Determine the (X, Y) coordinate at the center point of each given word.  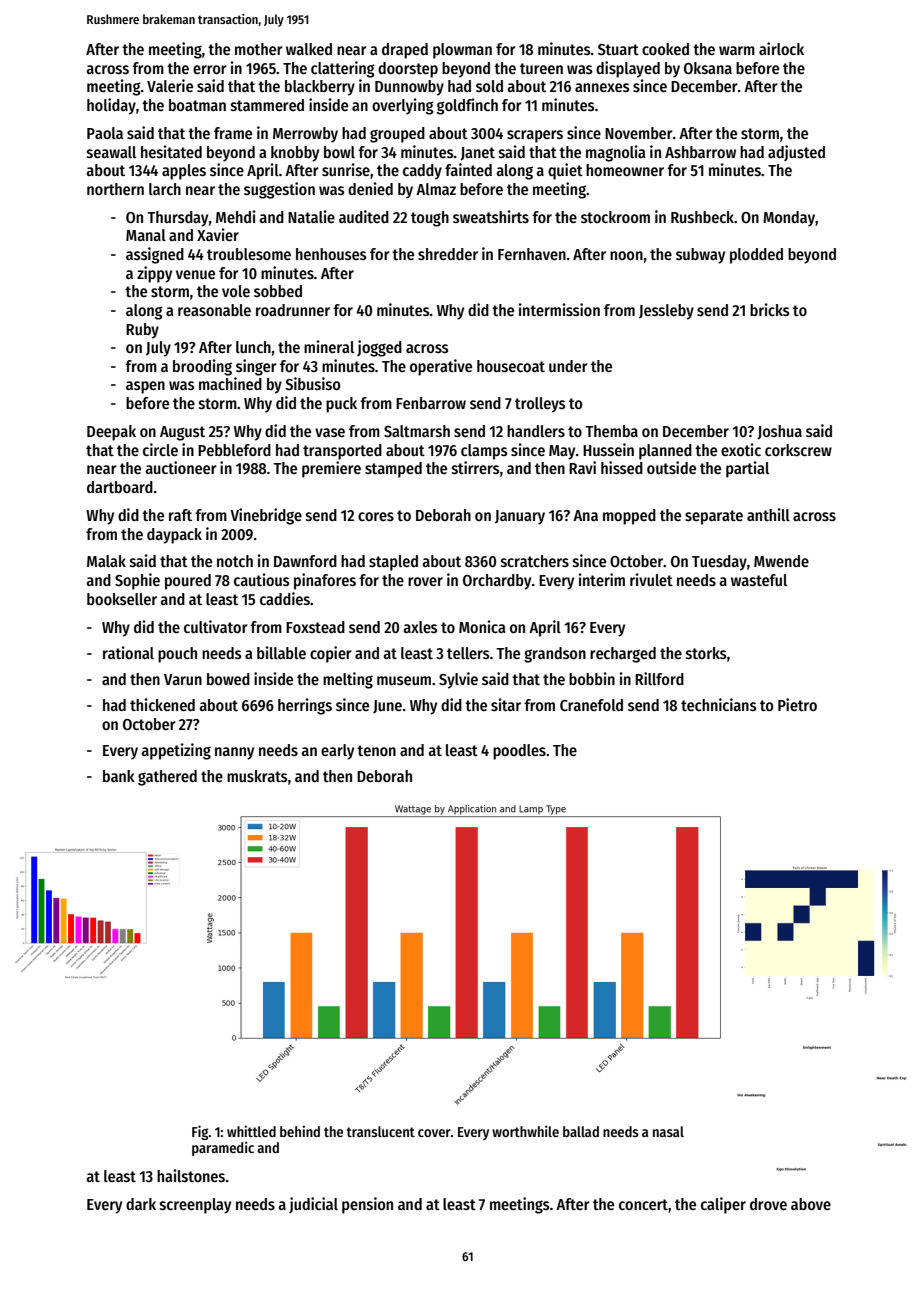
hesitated (171, 152)
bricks (770, 309)
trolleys (540, 405)
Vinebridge (266, 516)
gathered (167, 778)
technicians (719, 704)
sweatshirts (491, 216)
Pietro (797, 704)
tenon (376, 750)
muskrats (257, 776)
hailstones (191, 1176)
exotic (741, 449)
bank (119, 776)
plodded (756, 256)
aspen (145, 387)
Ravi (582, 467)
